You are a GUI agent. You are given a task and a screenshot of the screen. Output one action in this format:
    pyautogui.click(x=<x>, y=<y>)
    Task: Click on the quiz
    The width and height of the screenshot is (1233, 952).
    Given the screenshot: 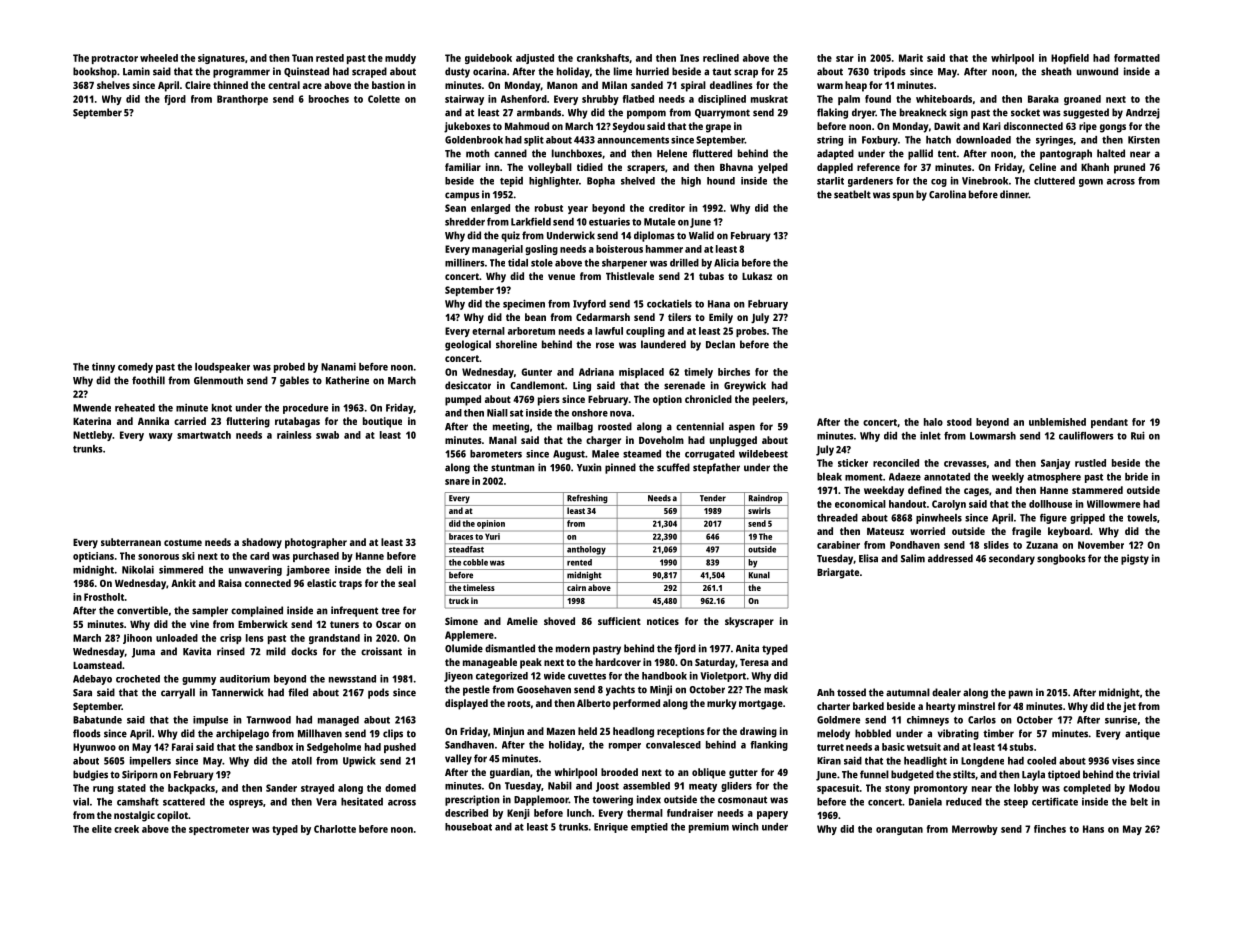 What is the action you would take?
    pyautogui.click(x=510, y=236)
